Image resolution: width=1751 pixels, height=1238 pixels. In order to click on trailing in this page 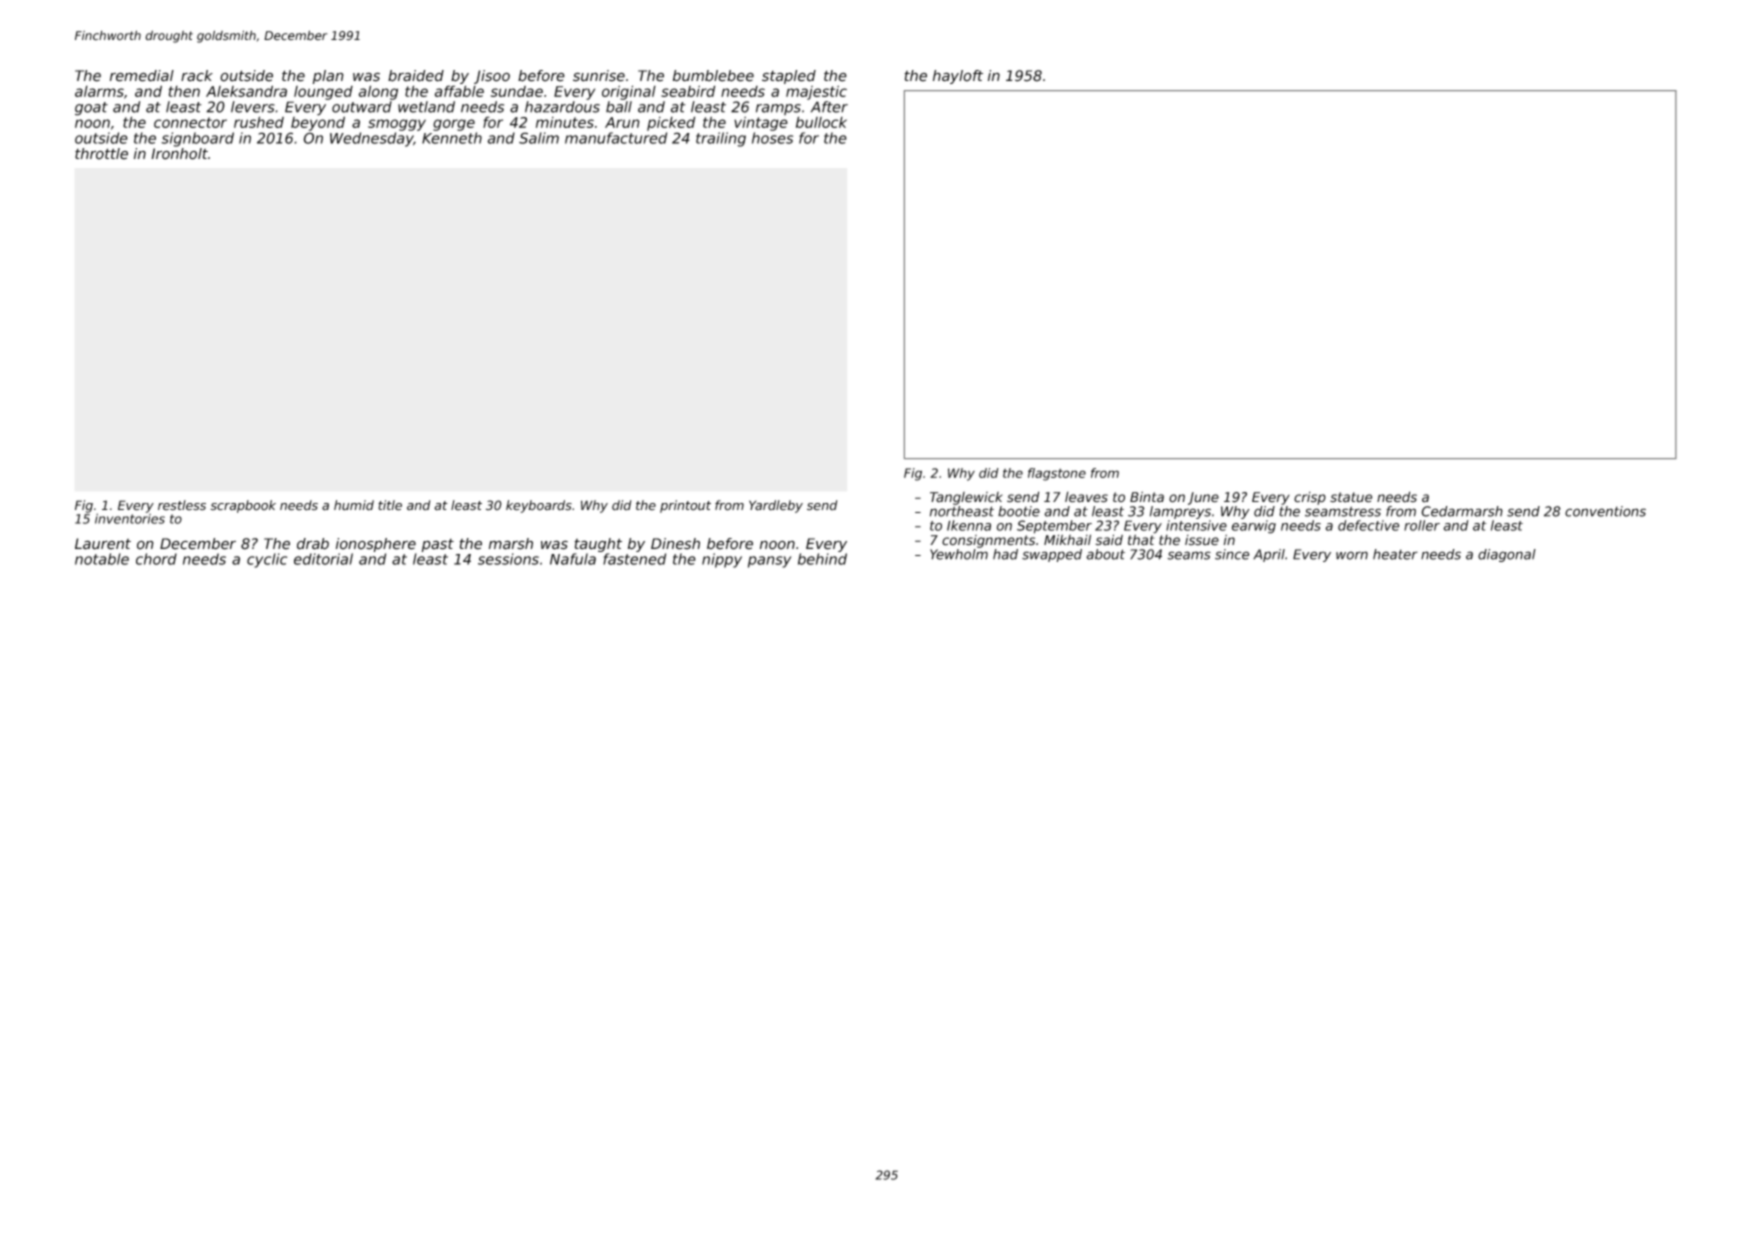, I will do `click(721, 139)`.
